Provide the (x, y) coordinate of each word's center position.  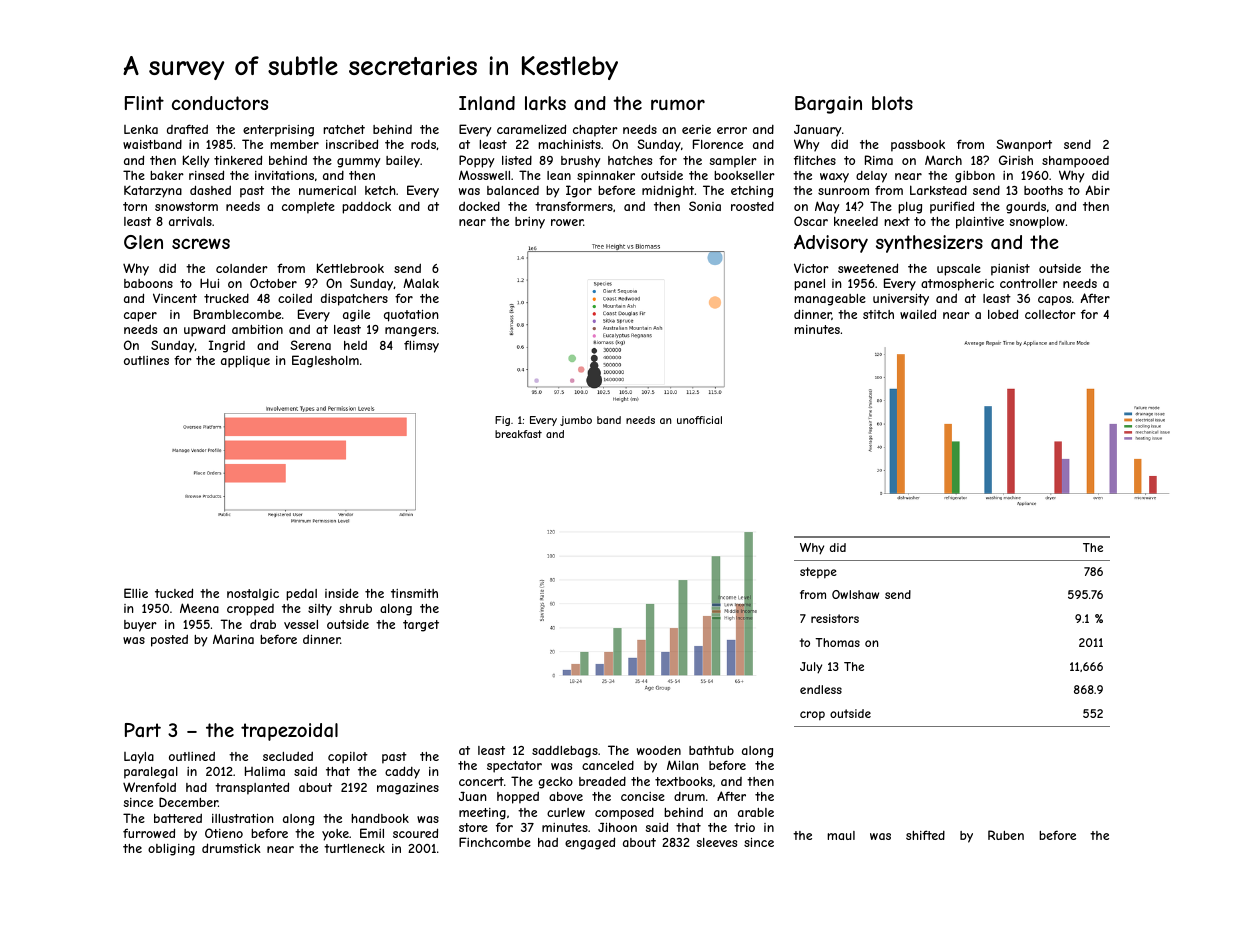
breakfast (518, 434)
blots (892, 103)
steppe (818, 572)
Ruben (1006, 835)
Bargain (828, 105)
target (421, 626)
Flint (144, 103)
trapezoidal (289, 732)
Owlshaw (855, 594)
